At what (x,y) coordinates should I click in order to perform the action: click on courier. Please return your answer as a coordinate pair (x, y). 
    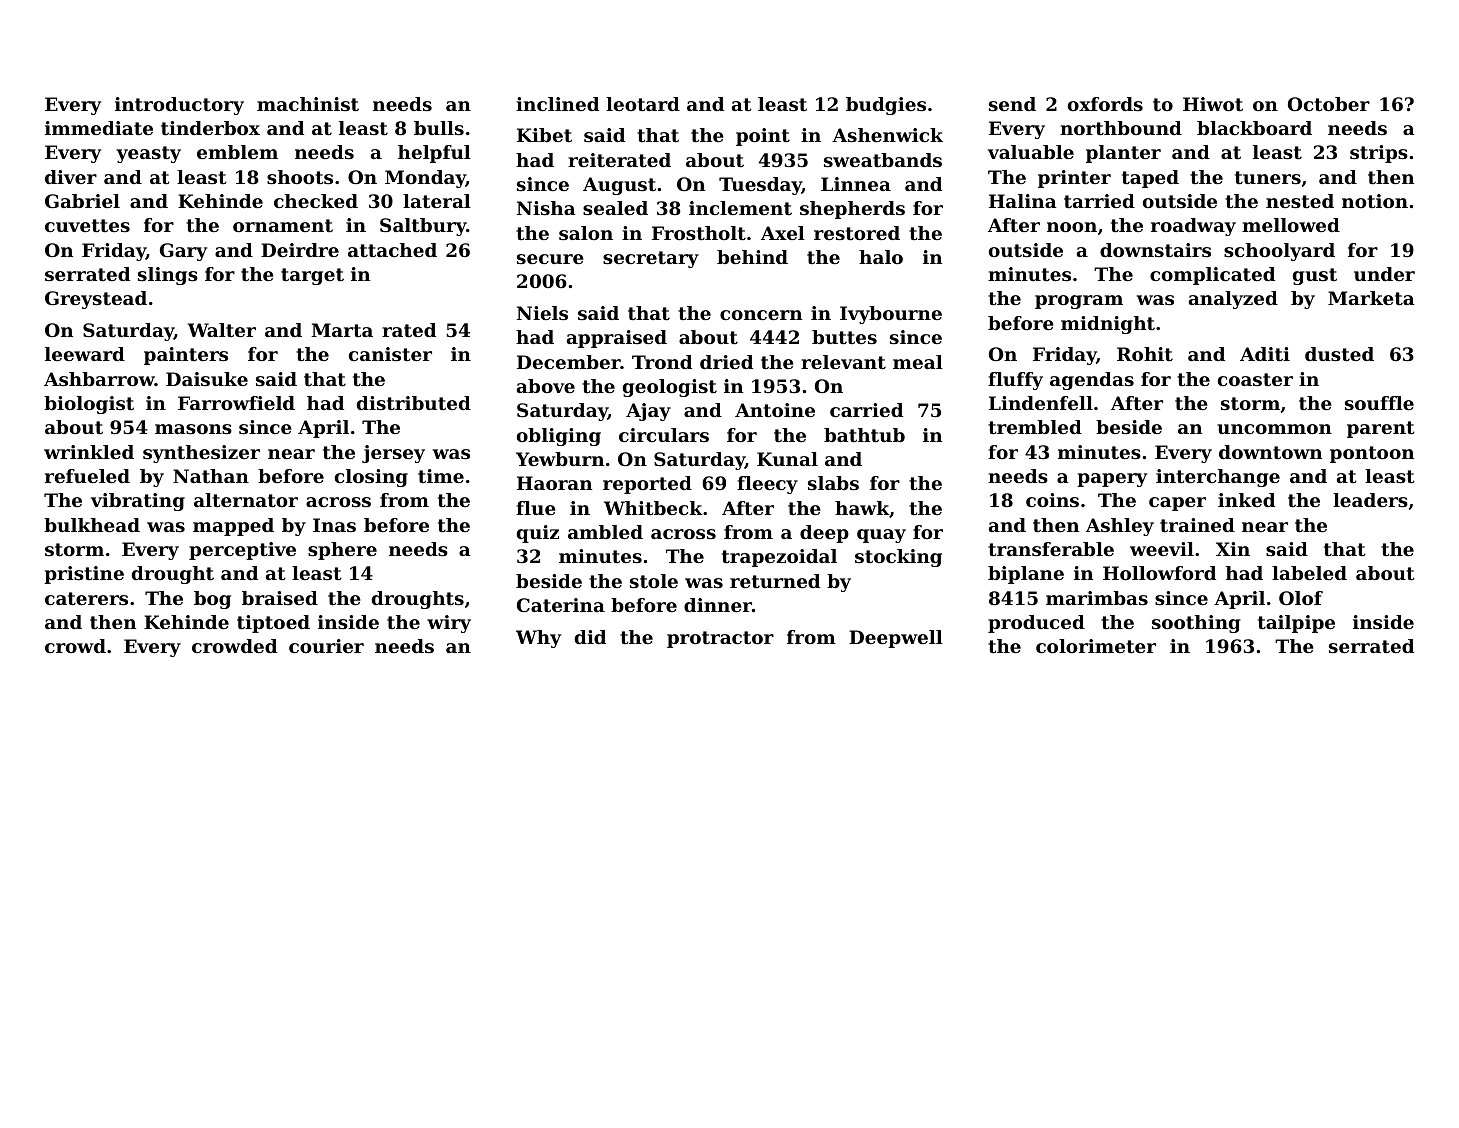
    Looking at the image, I should click on (326, 646).
